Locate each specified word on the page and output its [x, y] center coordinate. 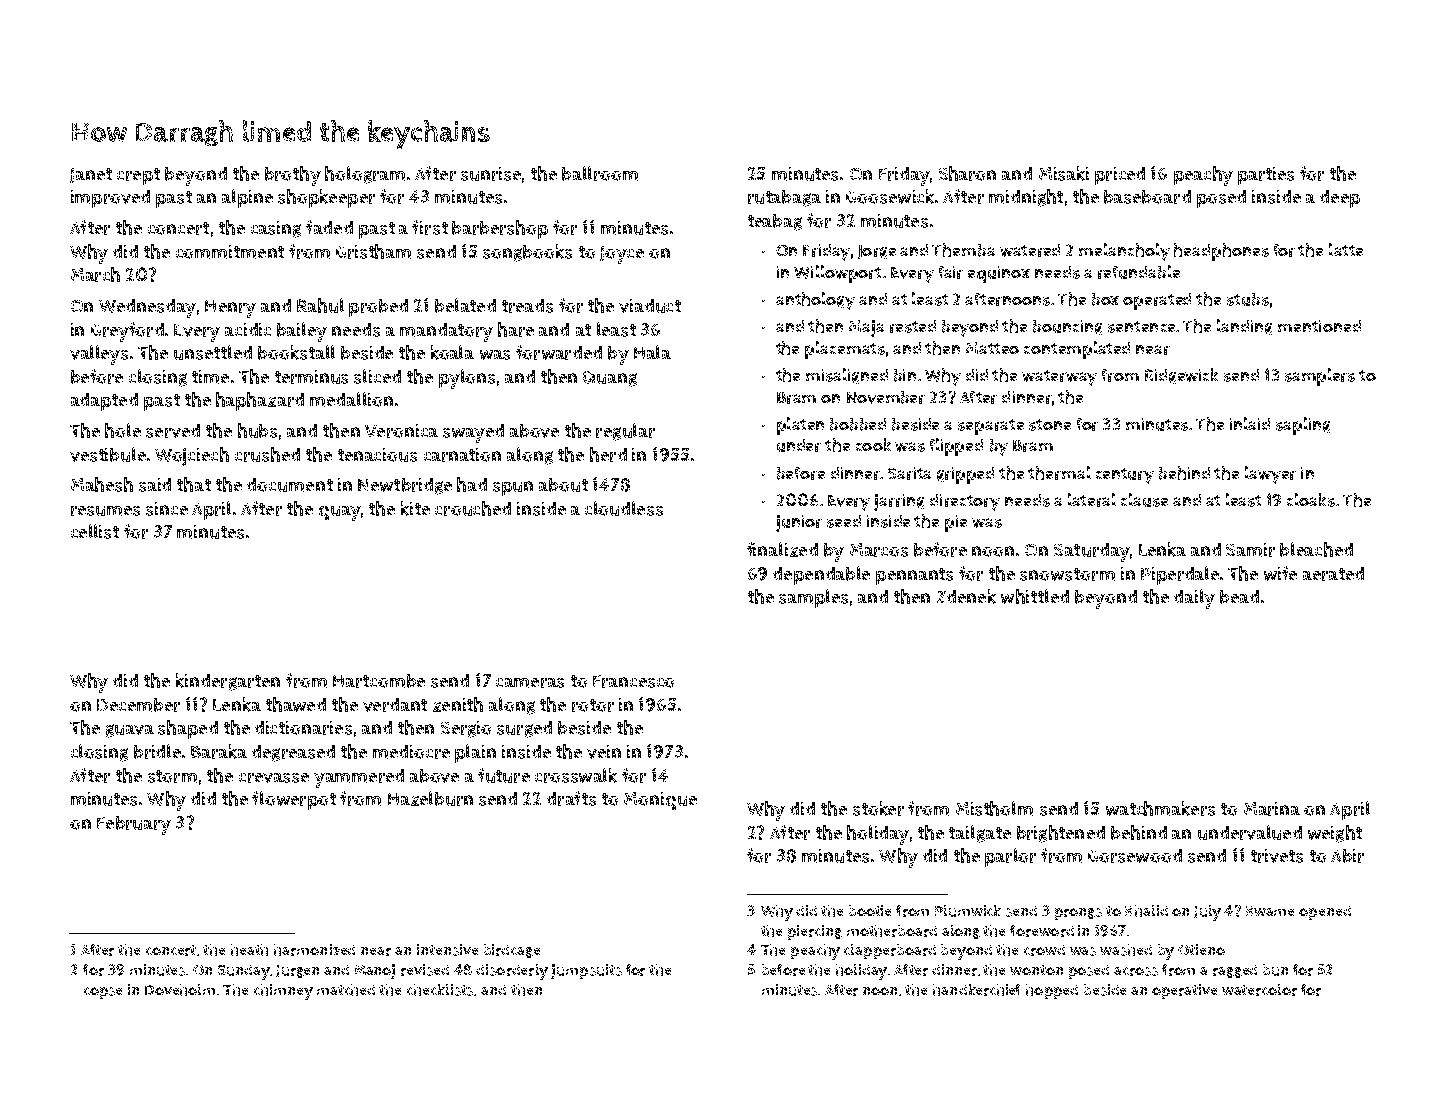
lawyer [1270, 475]
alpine [247, 198]
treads [527, 306]
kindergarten [228, 682]
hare [516, 329]
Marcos [879, 550]
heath [249, 950]
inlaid [1250, 423]
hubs [257, 430]
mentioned [1319, 326]
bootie [870, 910]
